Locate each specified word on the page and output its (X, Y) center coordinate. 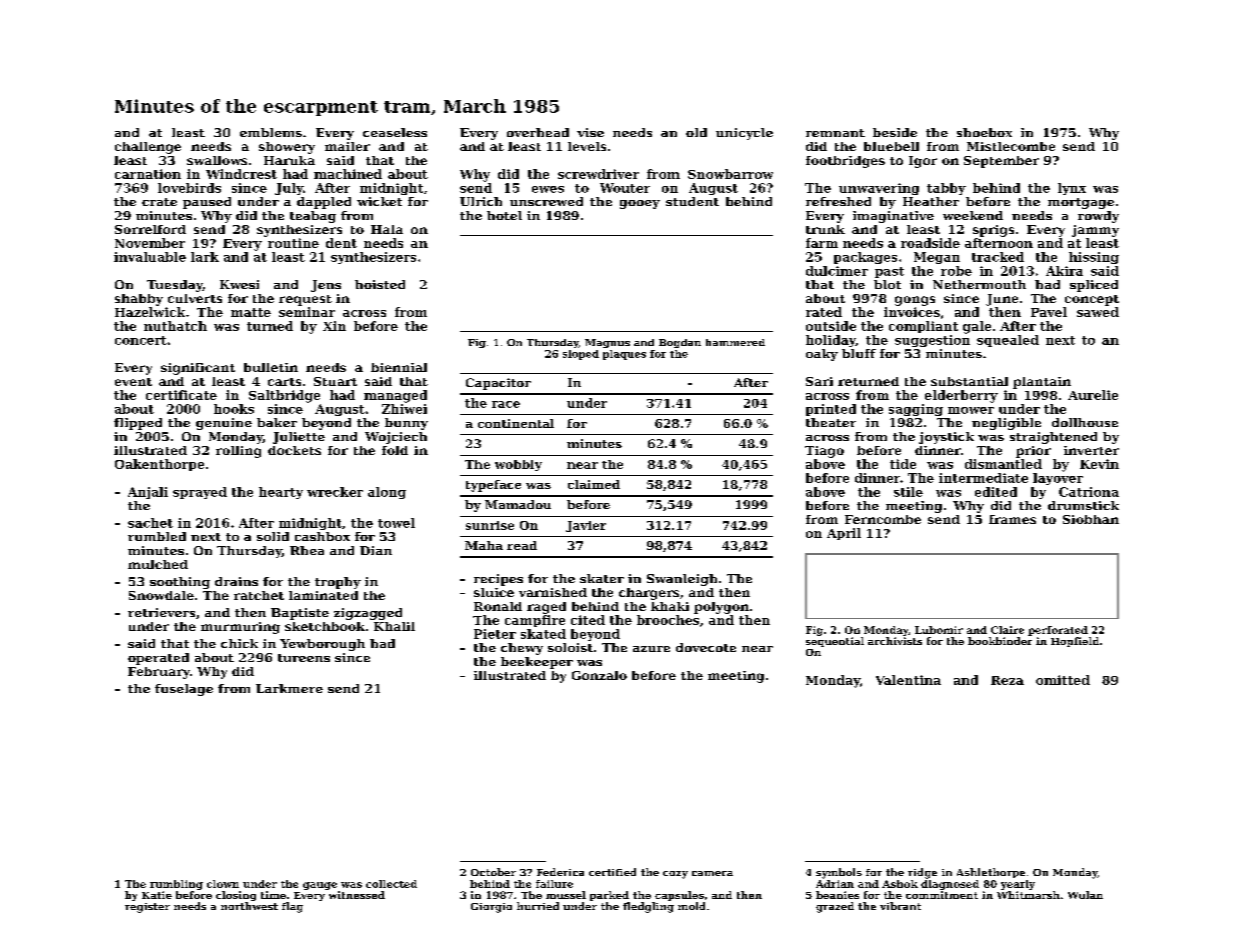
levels (587, 146)
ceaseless (395, 132)
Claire (1007, 630)
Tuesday (175, 286)
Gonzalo (599, 675)
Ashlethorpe (991, 873)
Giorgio (491, 908)
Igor (923, 162)
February (159, 673)
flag (292, 907)
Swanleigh (682, 580)
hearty (281, 493)
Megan (937, 258)
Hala (387, 229)
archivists (895, 641)
